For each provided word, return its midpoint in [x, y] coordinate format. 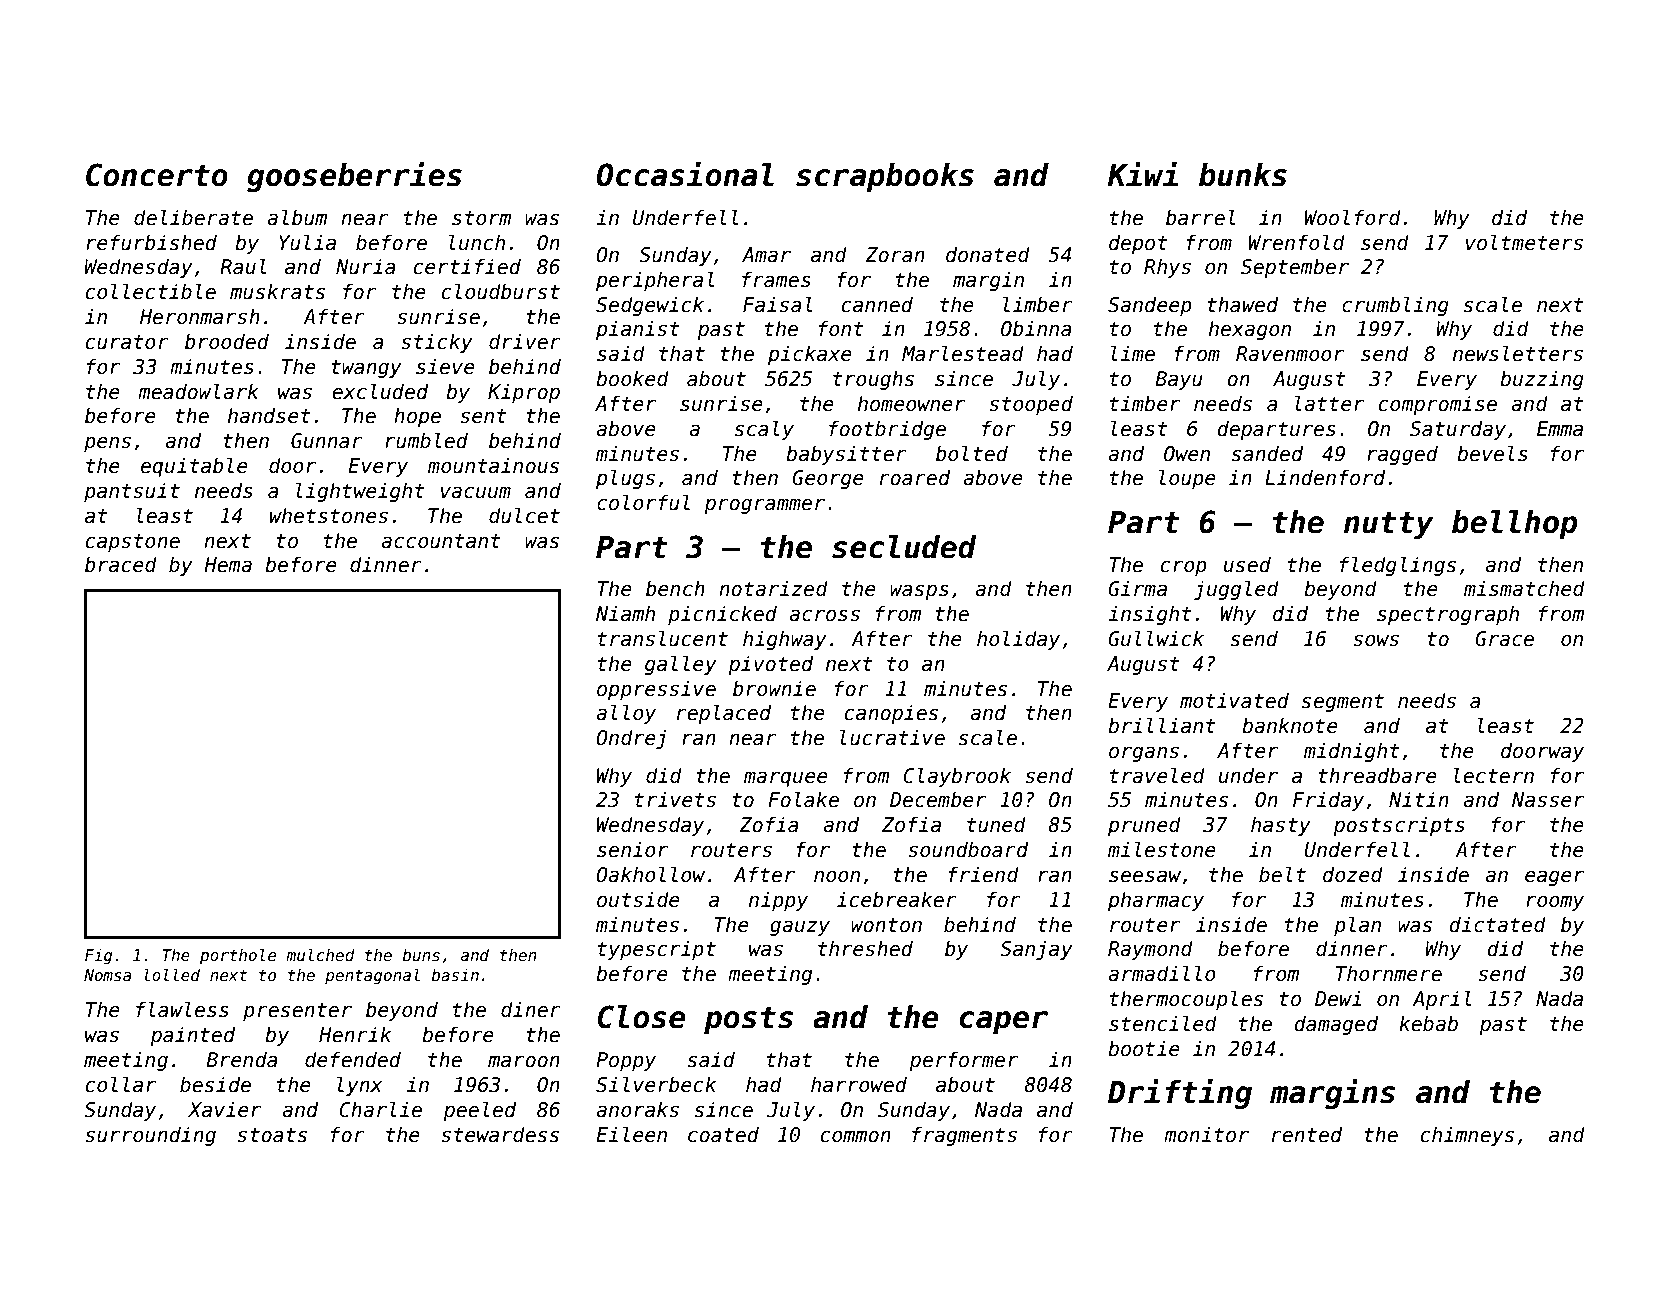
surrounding [150, 1136]
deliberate [193, 217]
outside [638, 899]
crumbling [1395, 306]
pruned [1144, 826]
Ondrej [631, 739]
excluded [380, 391]
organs [1144, 754]
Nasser [1548, 800]
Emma [1560, 429]
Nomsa [107, 975]
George [828, 479]
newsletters [1518, 353]
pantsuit [132, 492]
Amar [766, 255]
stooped [1031, 405]
